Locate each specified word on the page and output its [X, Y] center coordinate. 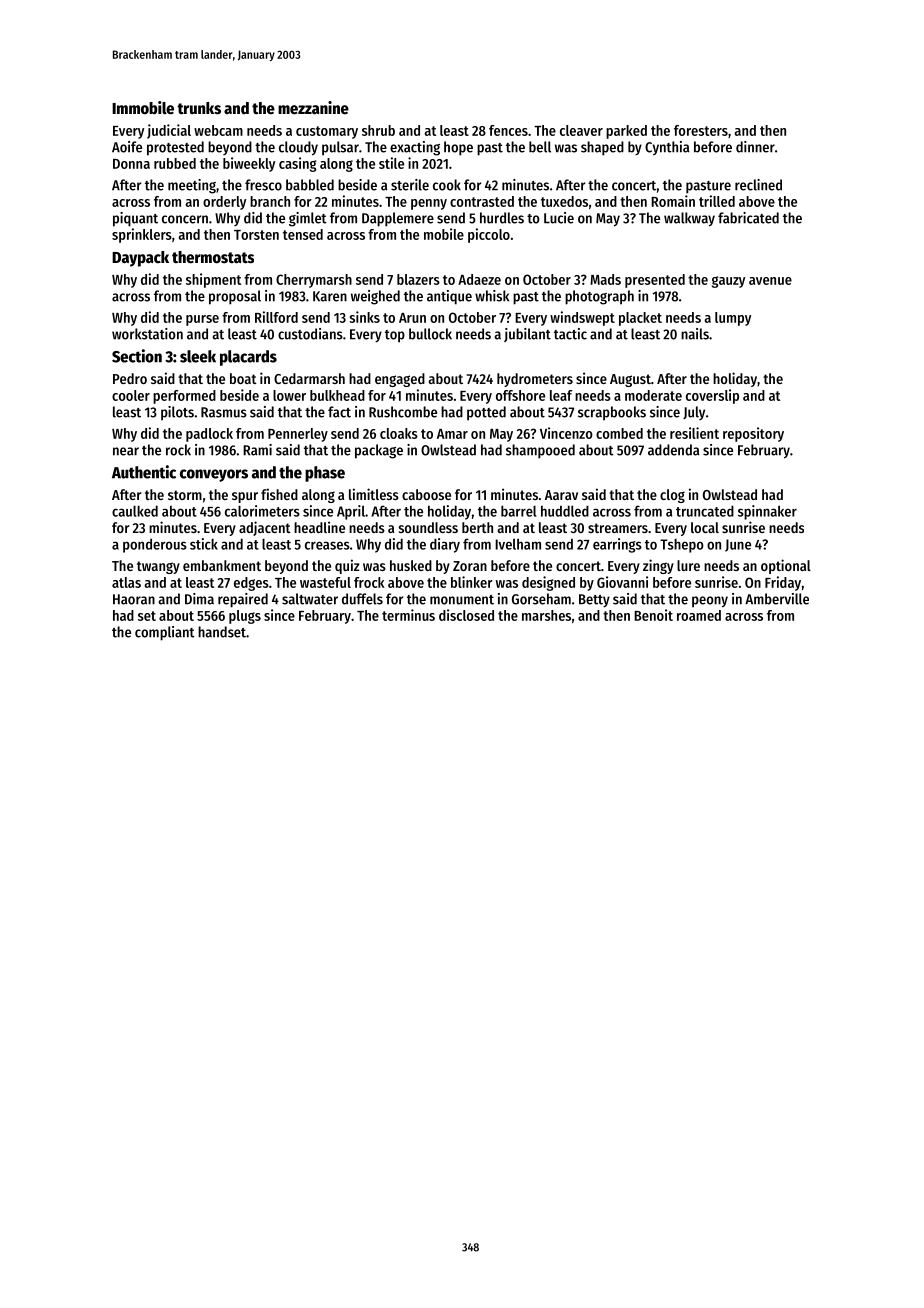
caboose [426, 494]
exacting [415, 148]
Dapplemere [398, 219]
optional [786, 566]
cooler [131, 395]
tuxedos [564, 201]
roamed [699, 615]
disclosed [466, 615]
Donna [131, 164]
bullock [430, 334]
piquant [135, 219]
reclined [758, 185]
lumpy [733, 319]
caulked [135, 511]
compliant [165, 633]
